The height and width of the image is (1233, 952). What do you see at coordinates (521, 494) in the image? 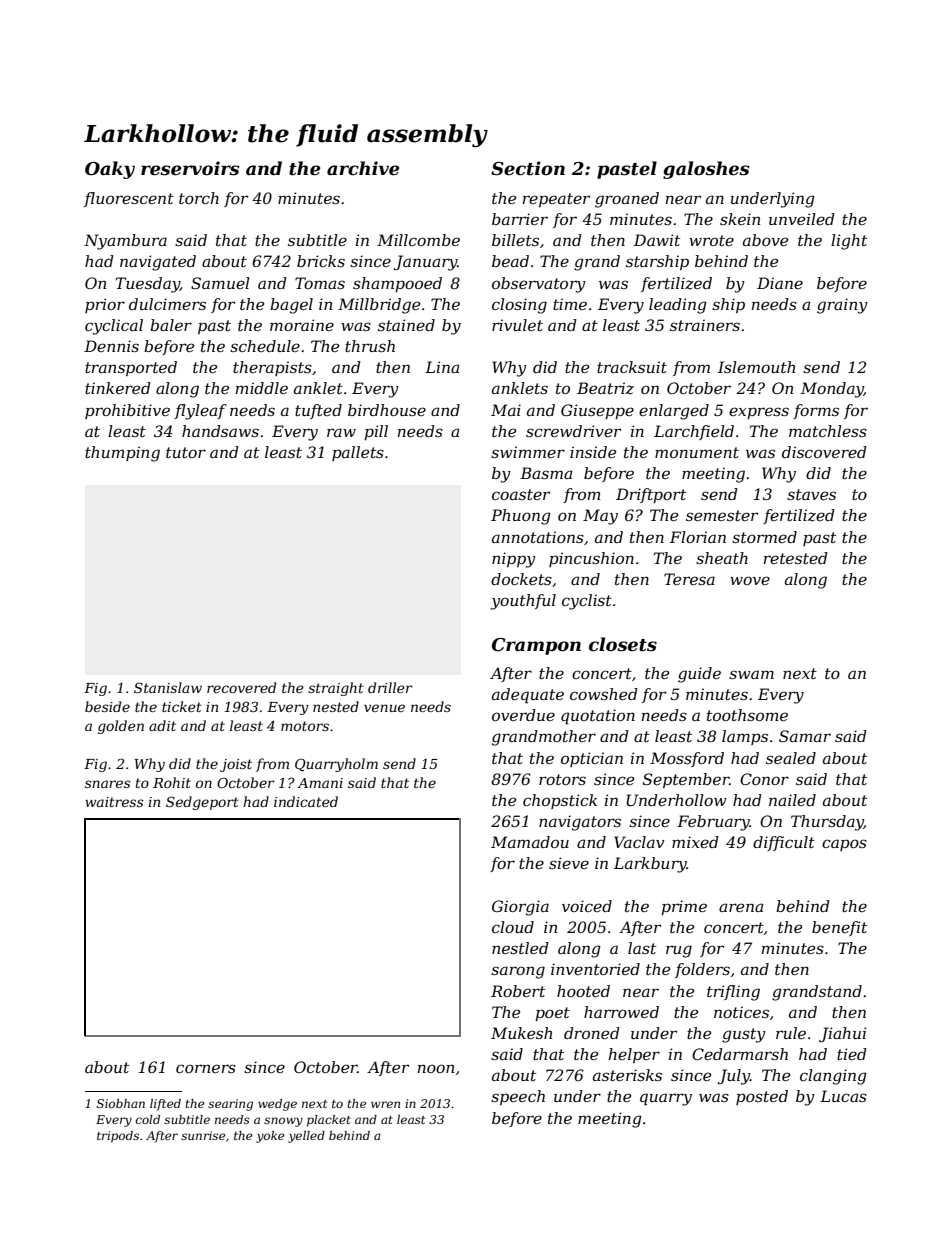
I see `coaster` at bounding box center [521, 494].
